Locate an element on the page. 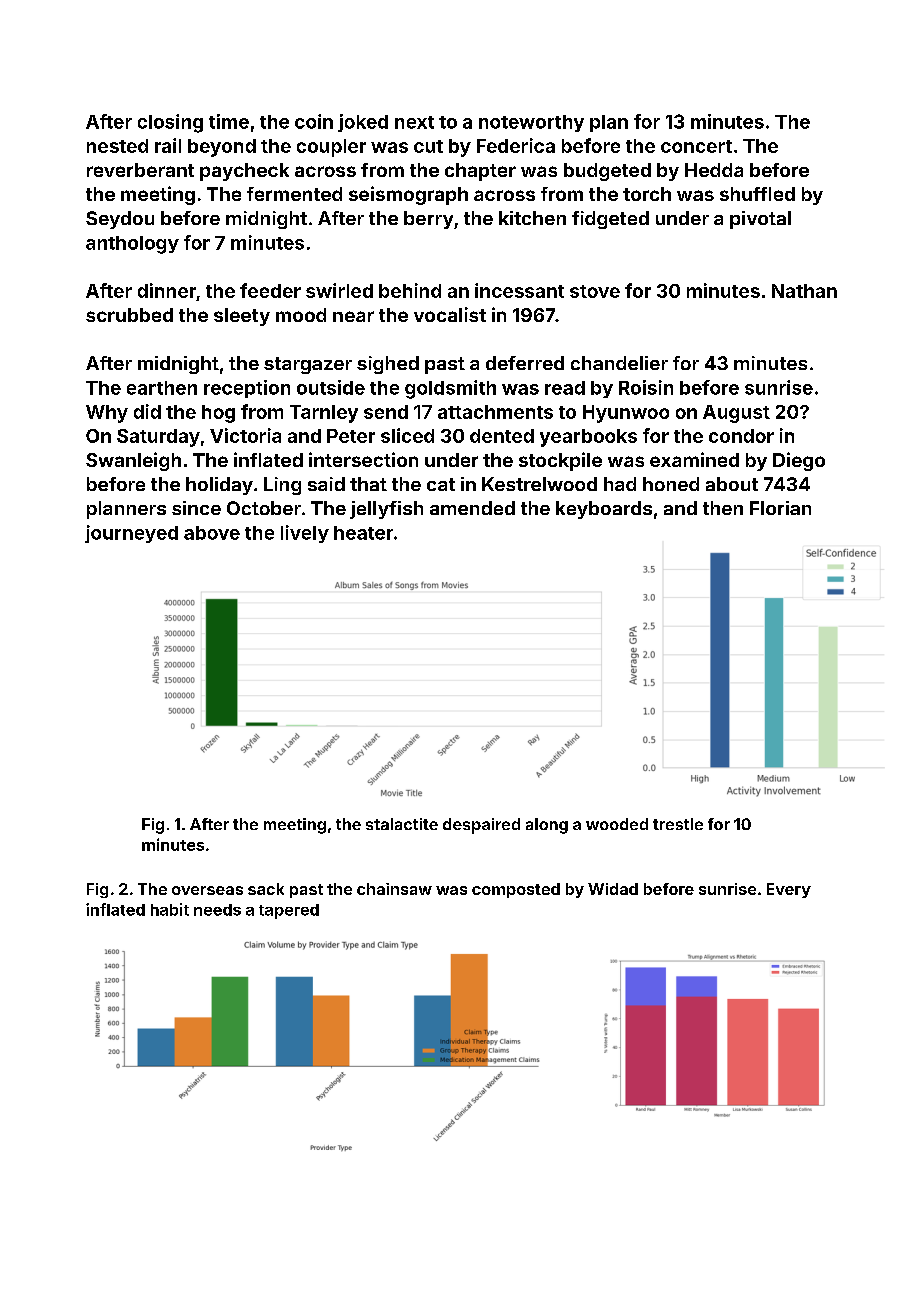 This page has width=924, height=1308. reverberant is located at coordinates (140, 170).
